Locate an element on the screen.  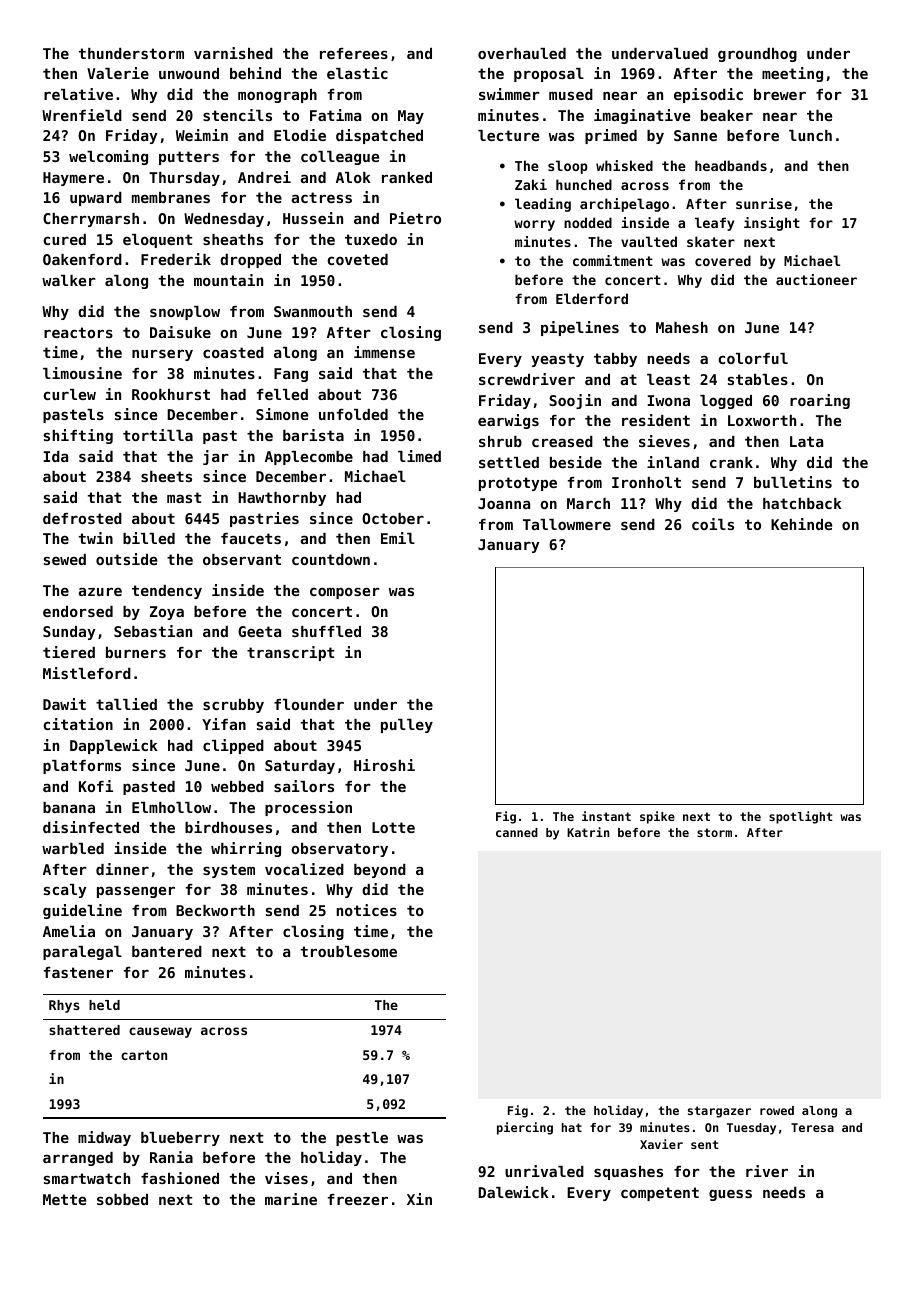
tuxedo is located at coordinates (371, 239).
